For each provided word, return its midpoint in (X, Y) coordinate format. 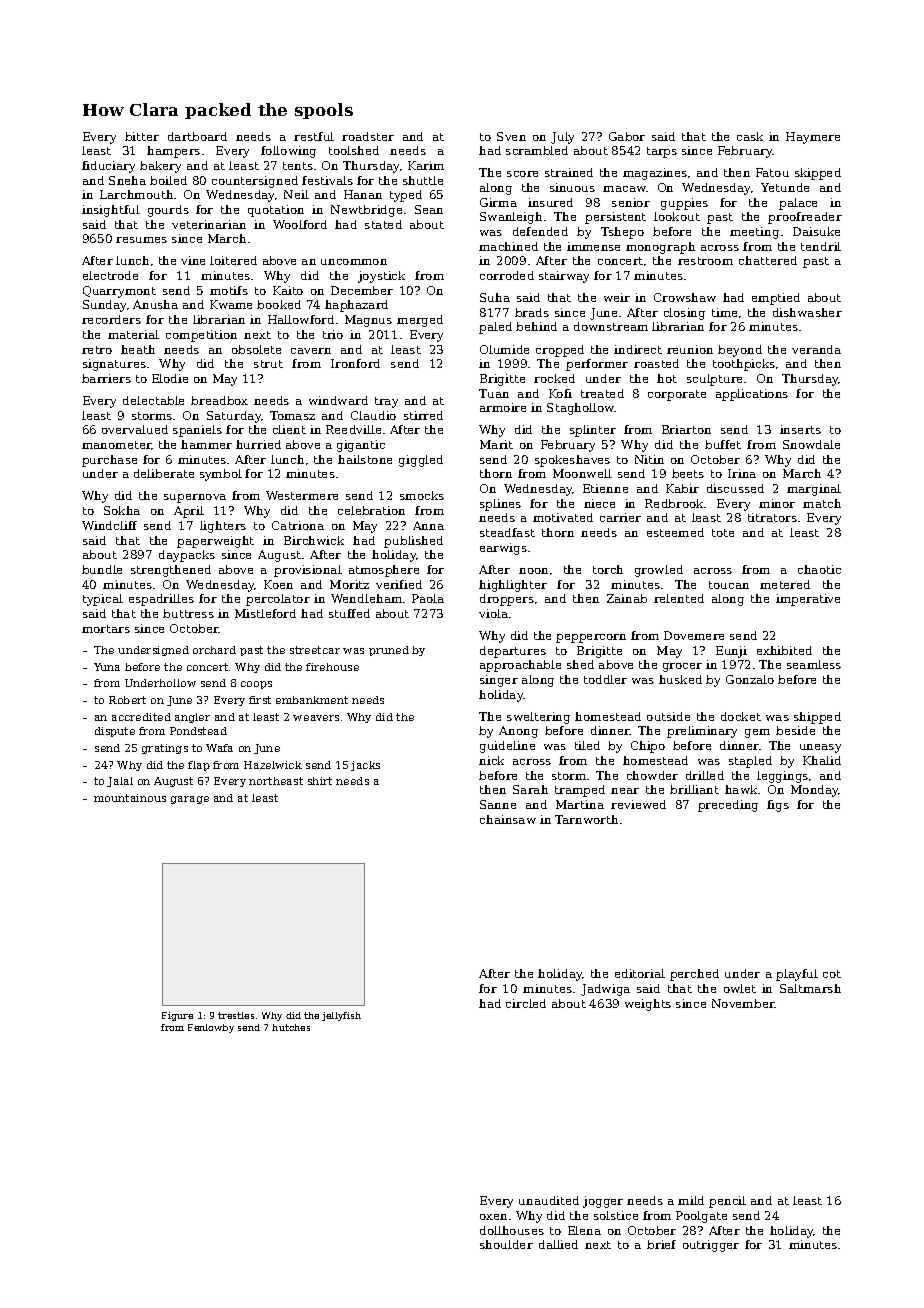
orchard (214, 650)
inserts (800, 429)
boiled (168, 180)
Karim (426, 165)
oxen (493, 1217)
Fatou (772, 172)
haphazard (356, 306)
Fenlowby (211, 1028)
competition (201, 336)
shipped (817, 718)
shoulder (506, 1244)
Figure (177, 1016)
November (743, 1003)
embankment (312, 700)
